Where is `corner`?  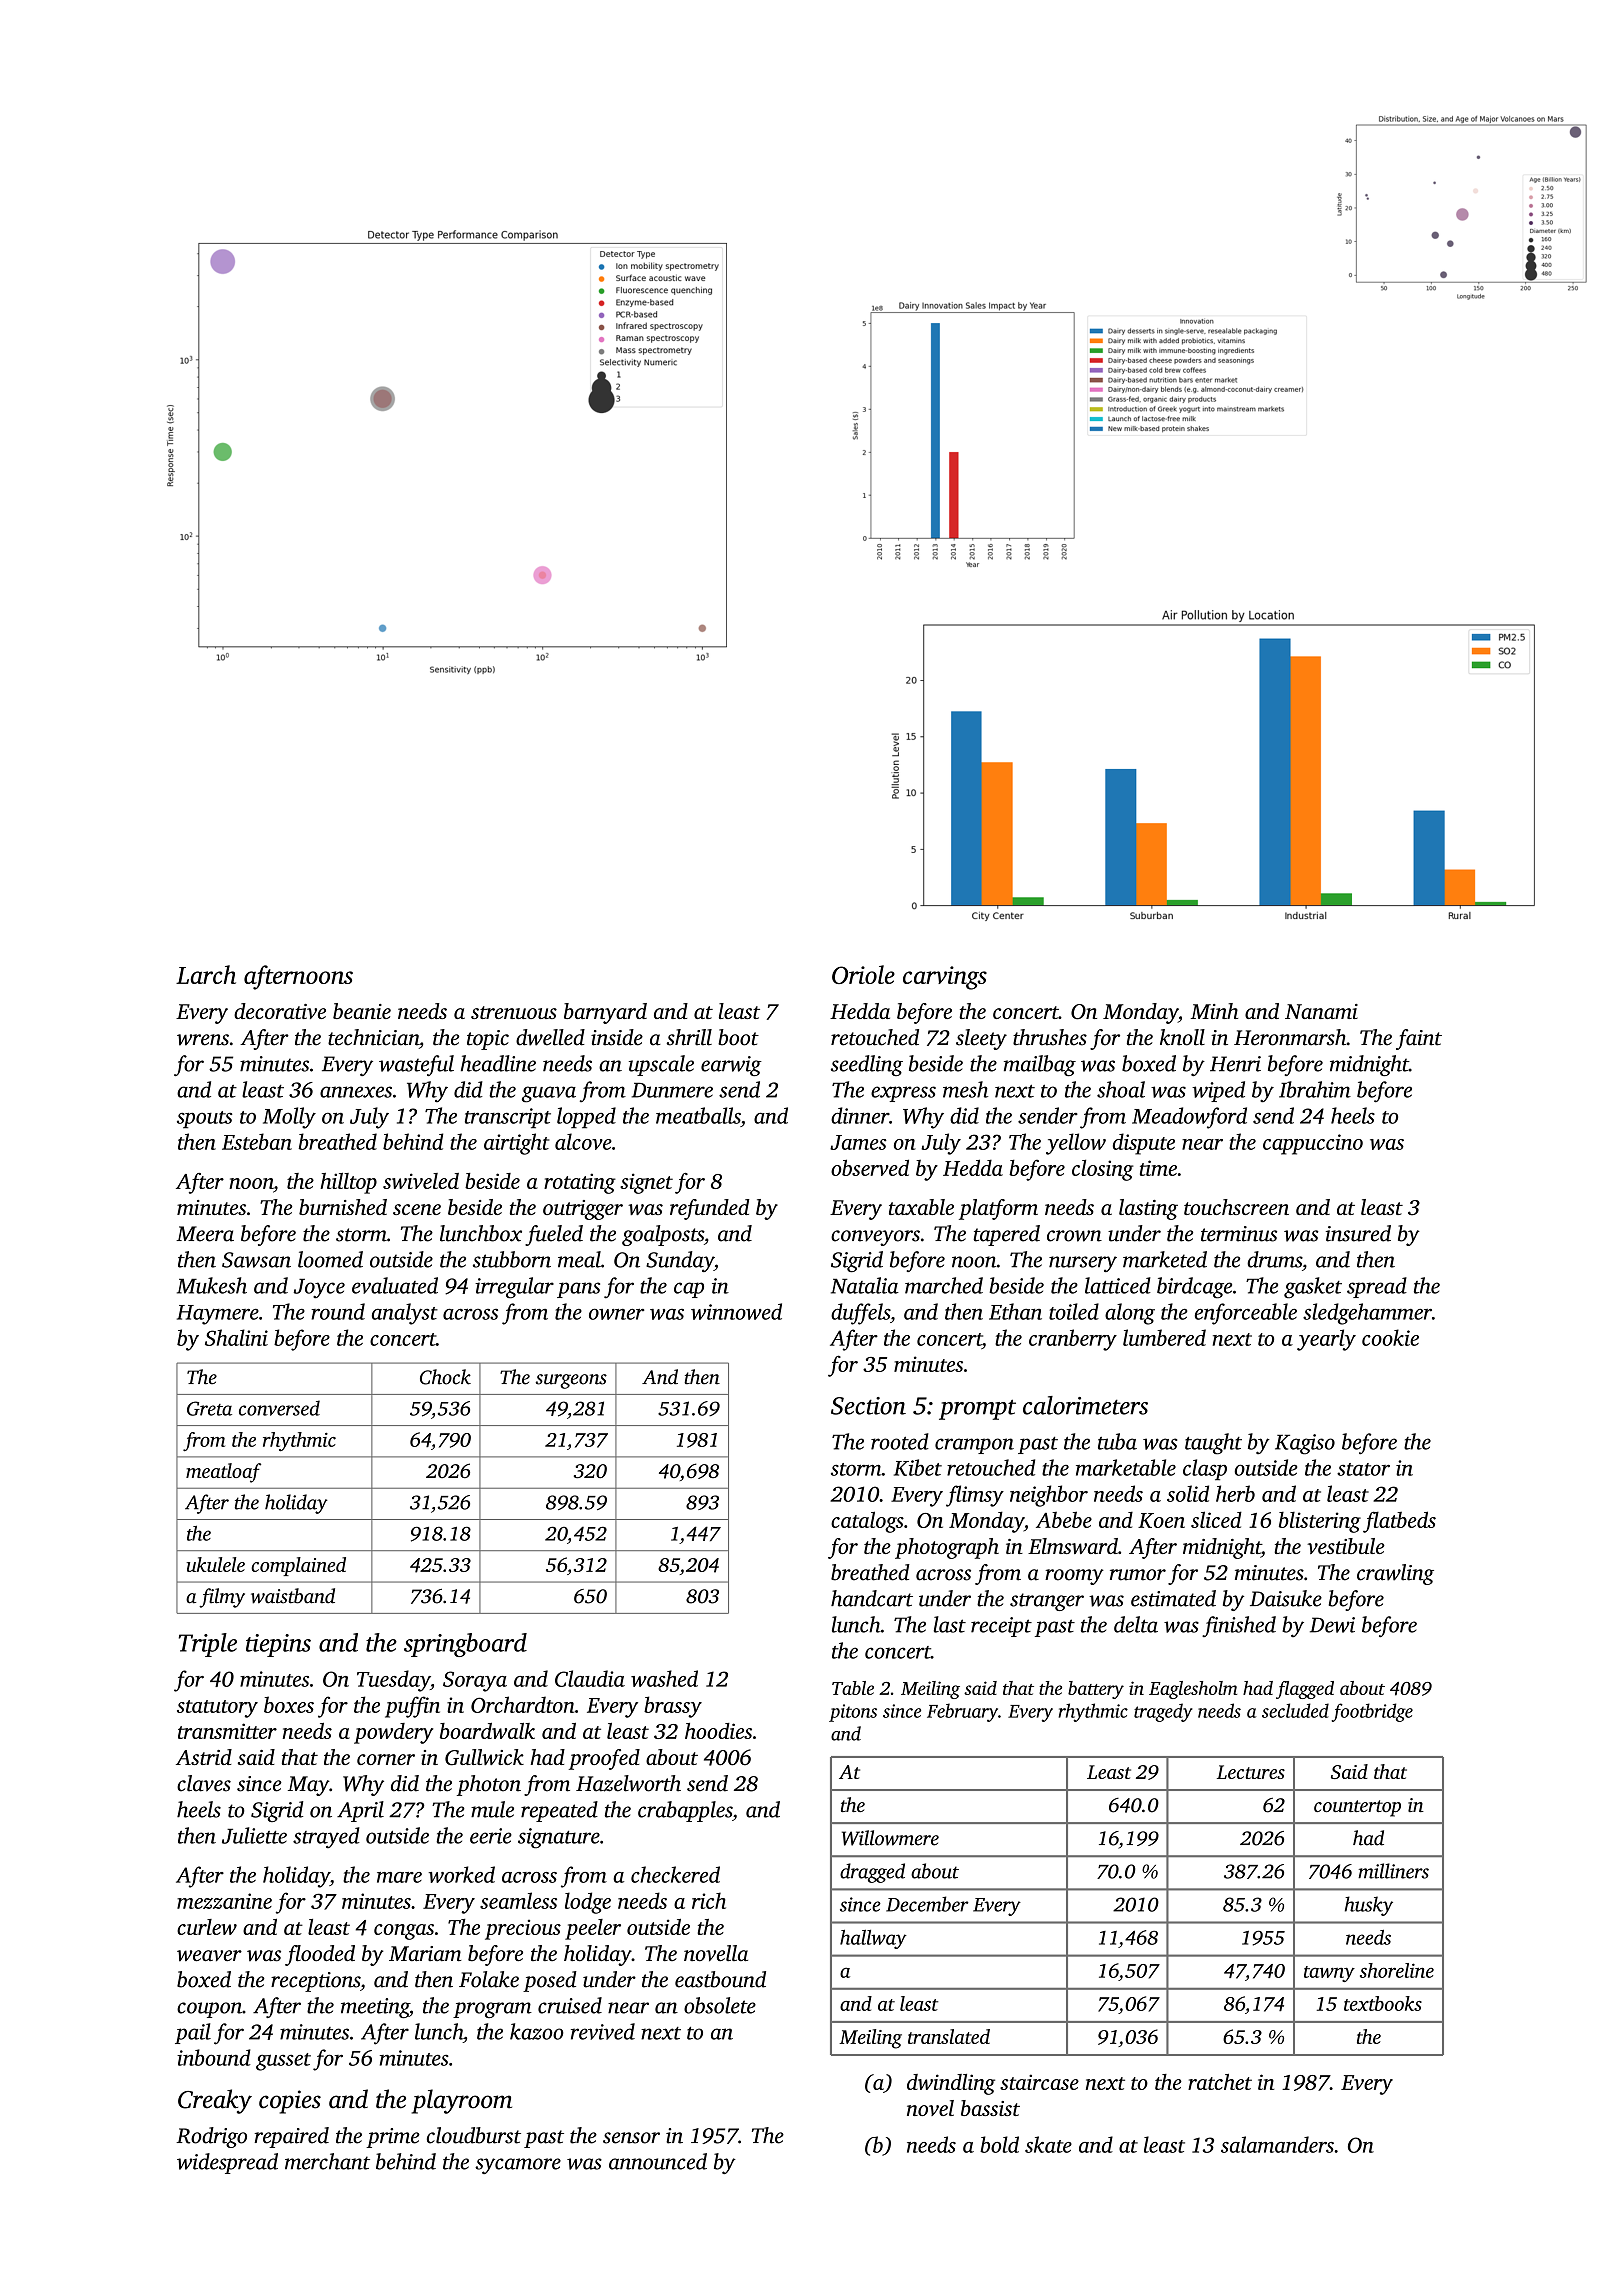
corner is located at coordinates (386, 1759).
